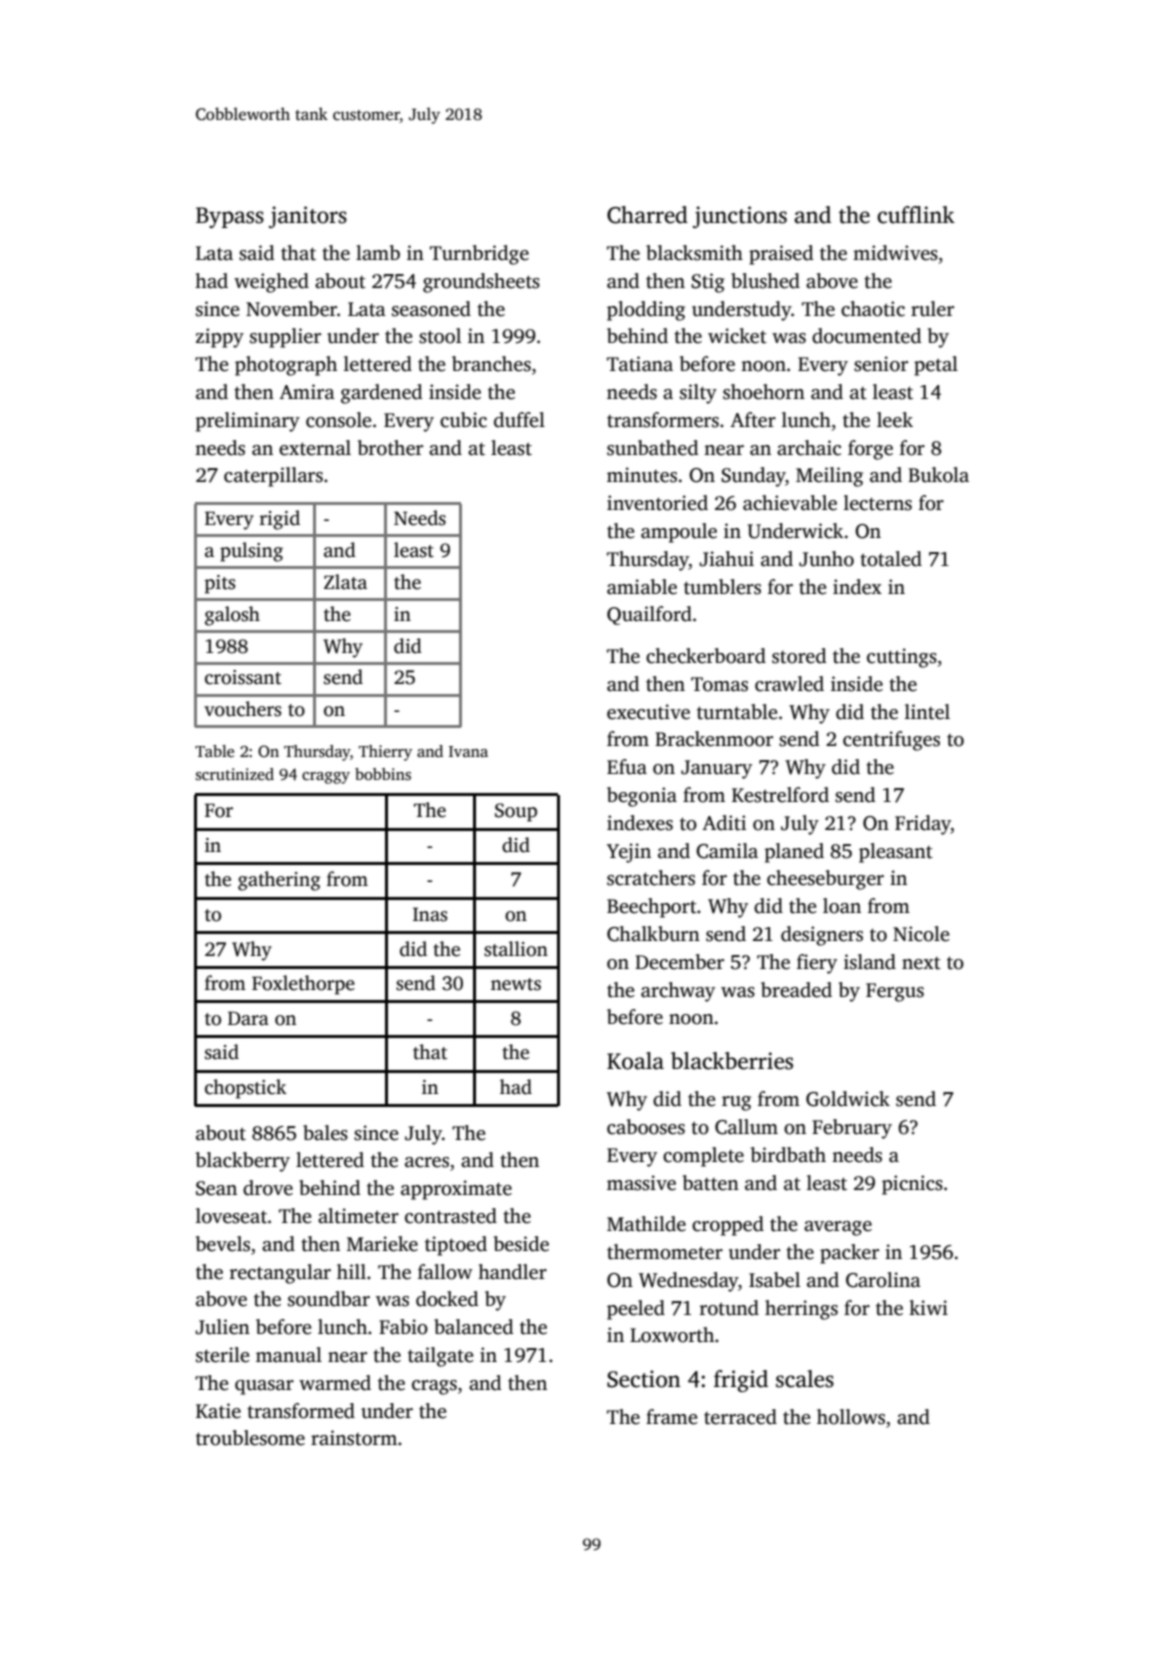 The width and height of the screenshot is (1165, 1654). What do you see at coordinates (851, 1417) in the screenshot?
I see `hollows` at bounding box center [851, 1417].
